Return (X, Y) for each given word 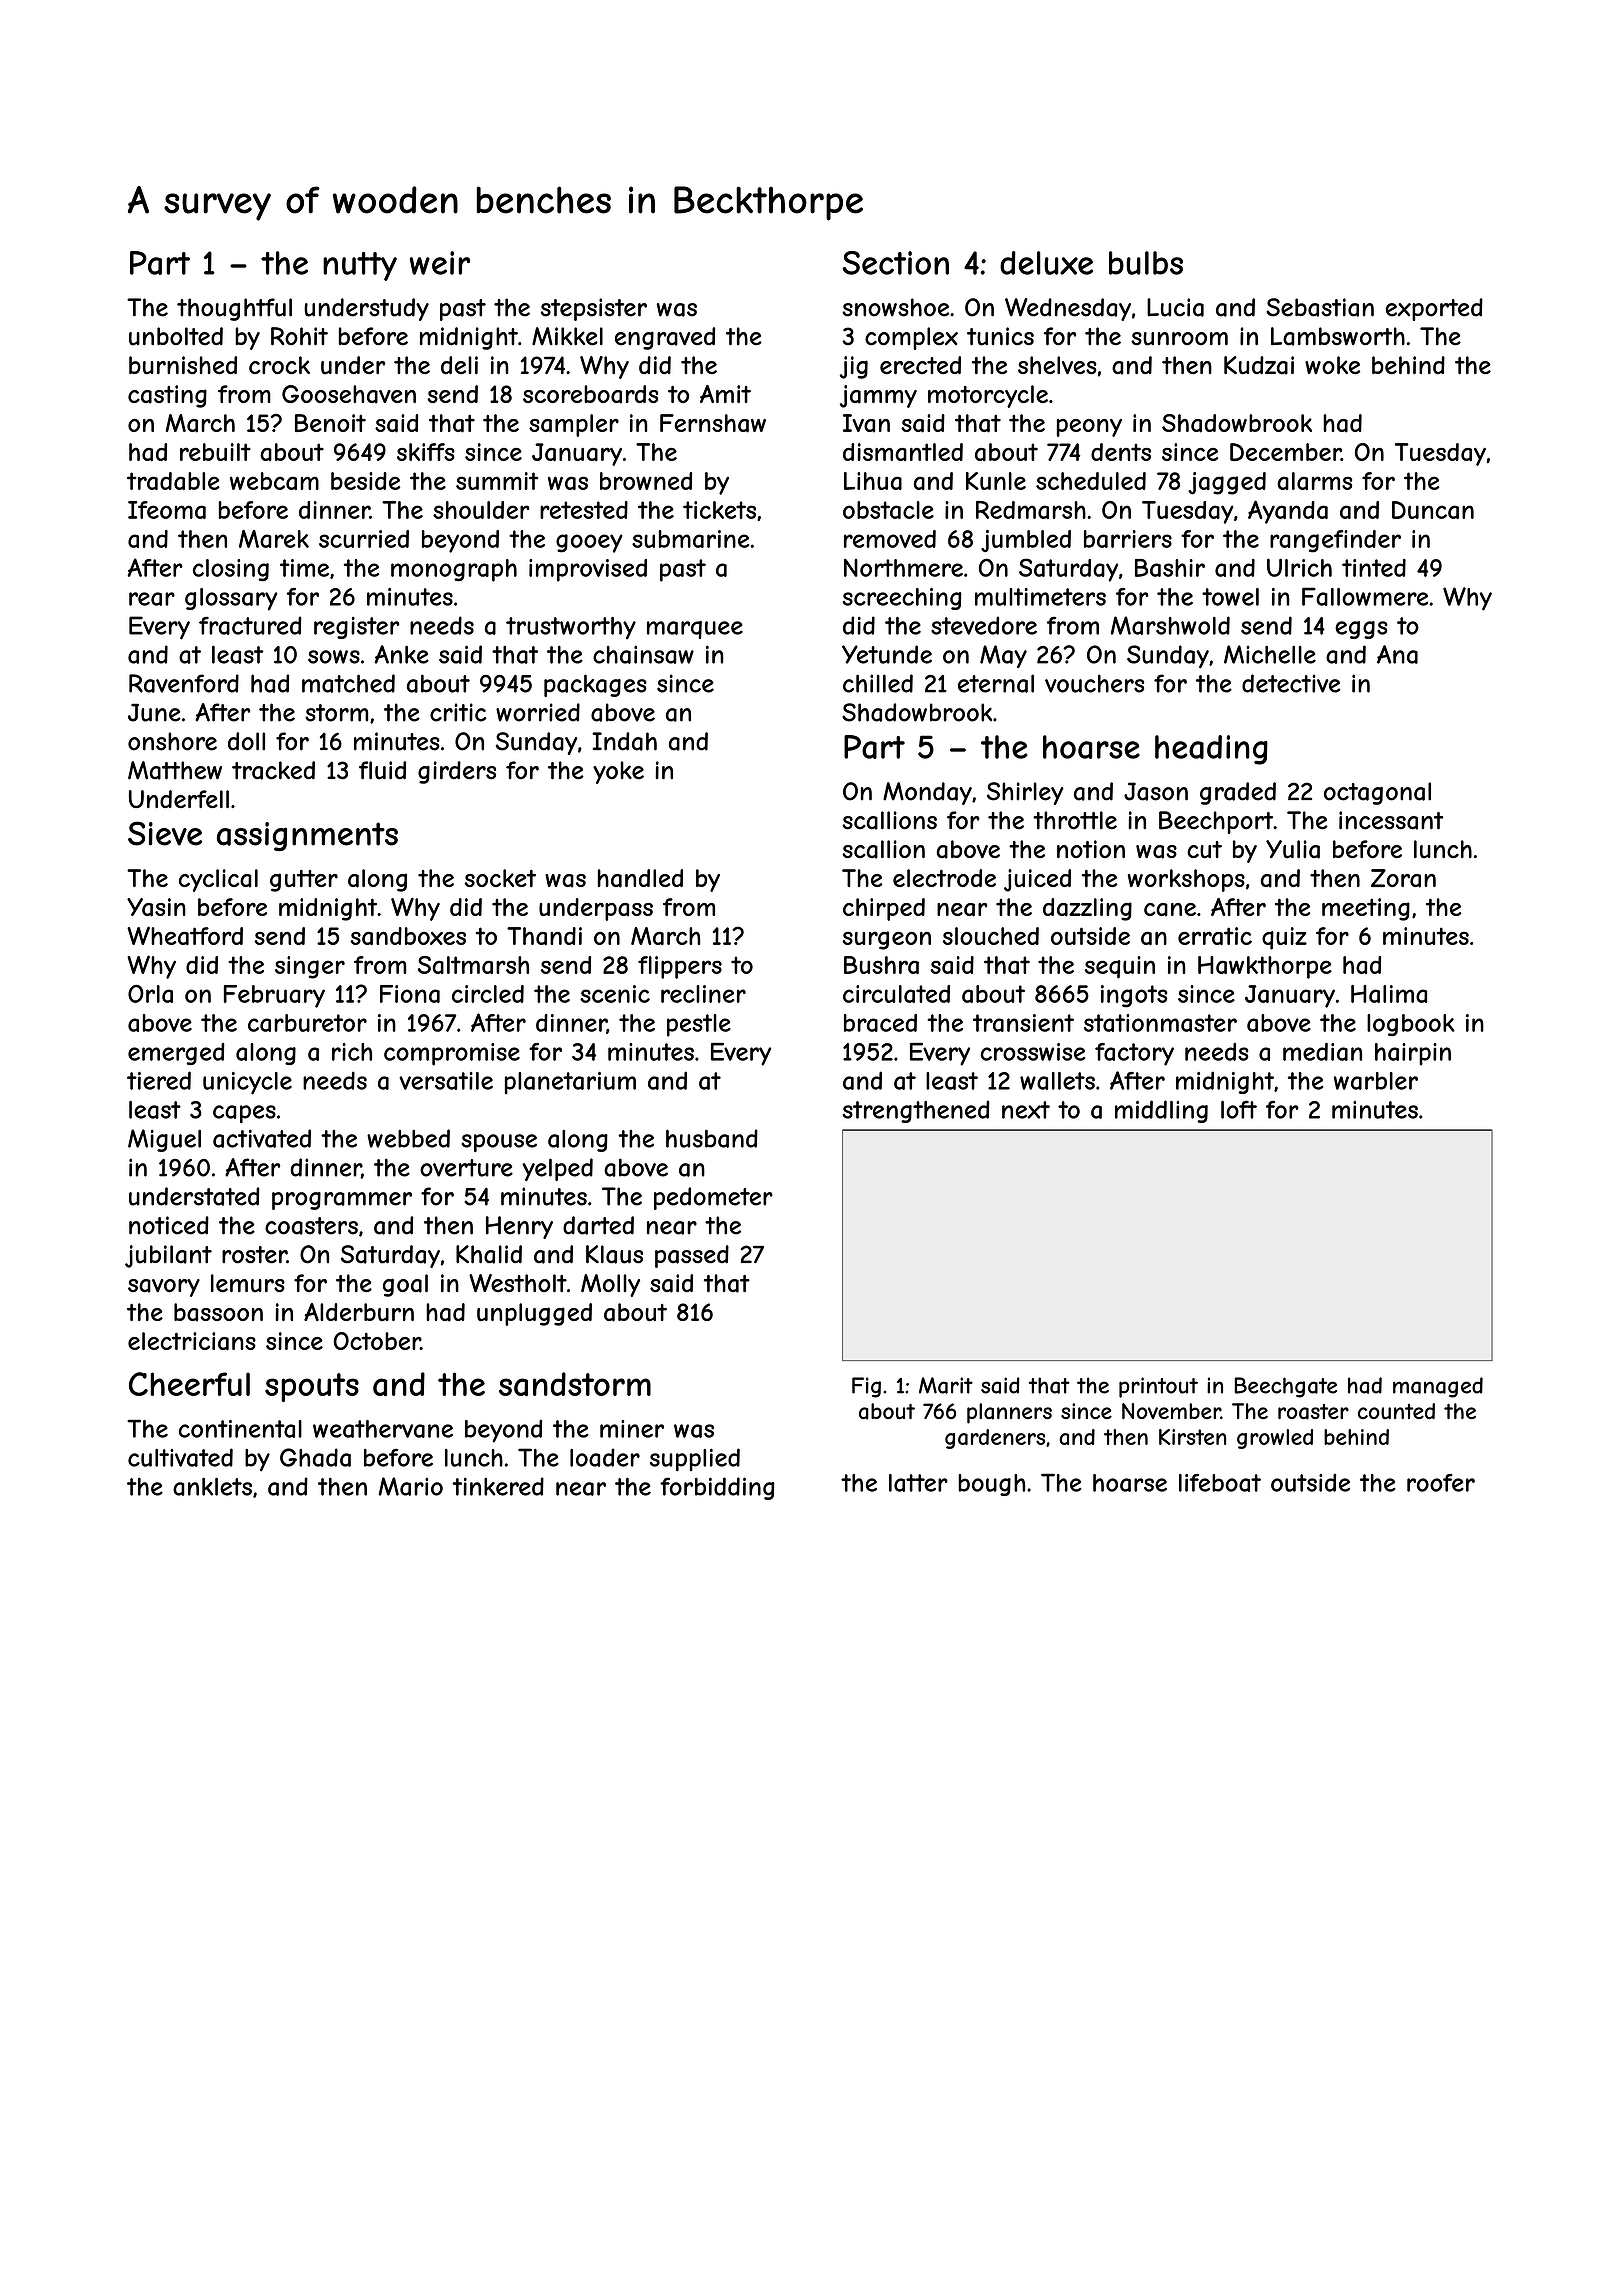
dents (1121, 452)
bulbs (1146, 263)
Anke (402, 654)
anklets (212, 1486)
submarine (690, 539)
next (1026, 1110)
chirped (884, 909)
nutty (360, 266)
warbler (1376, 1081)
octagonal (1377, 793)
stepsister (594, 309)
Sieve (165, 833)
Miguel (164, 1140)
